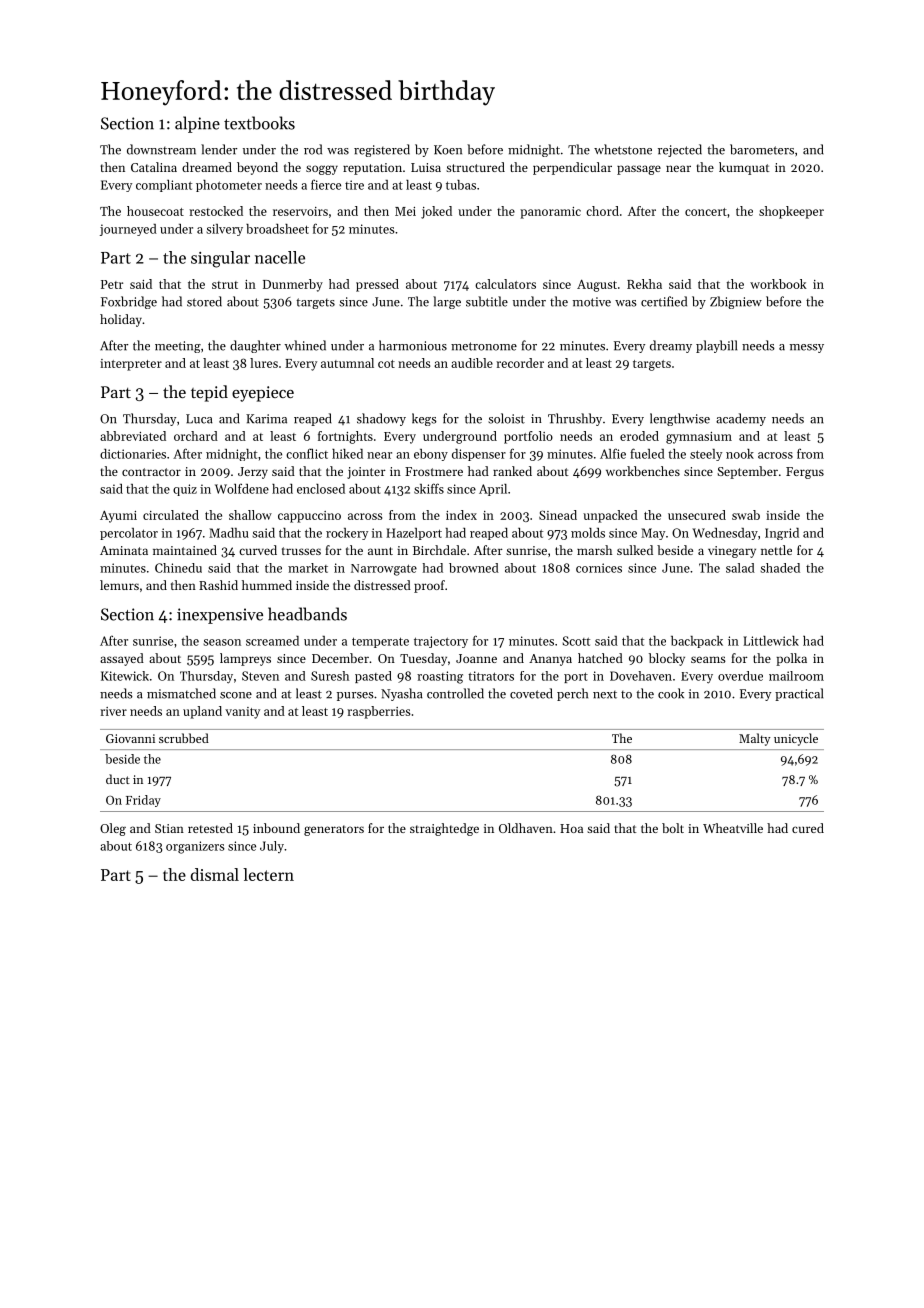  I want to click on shopkeeper, so click(791, 212).
